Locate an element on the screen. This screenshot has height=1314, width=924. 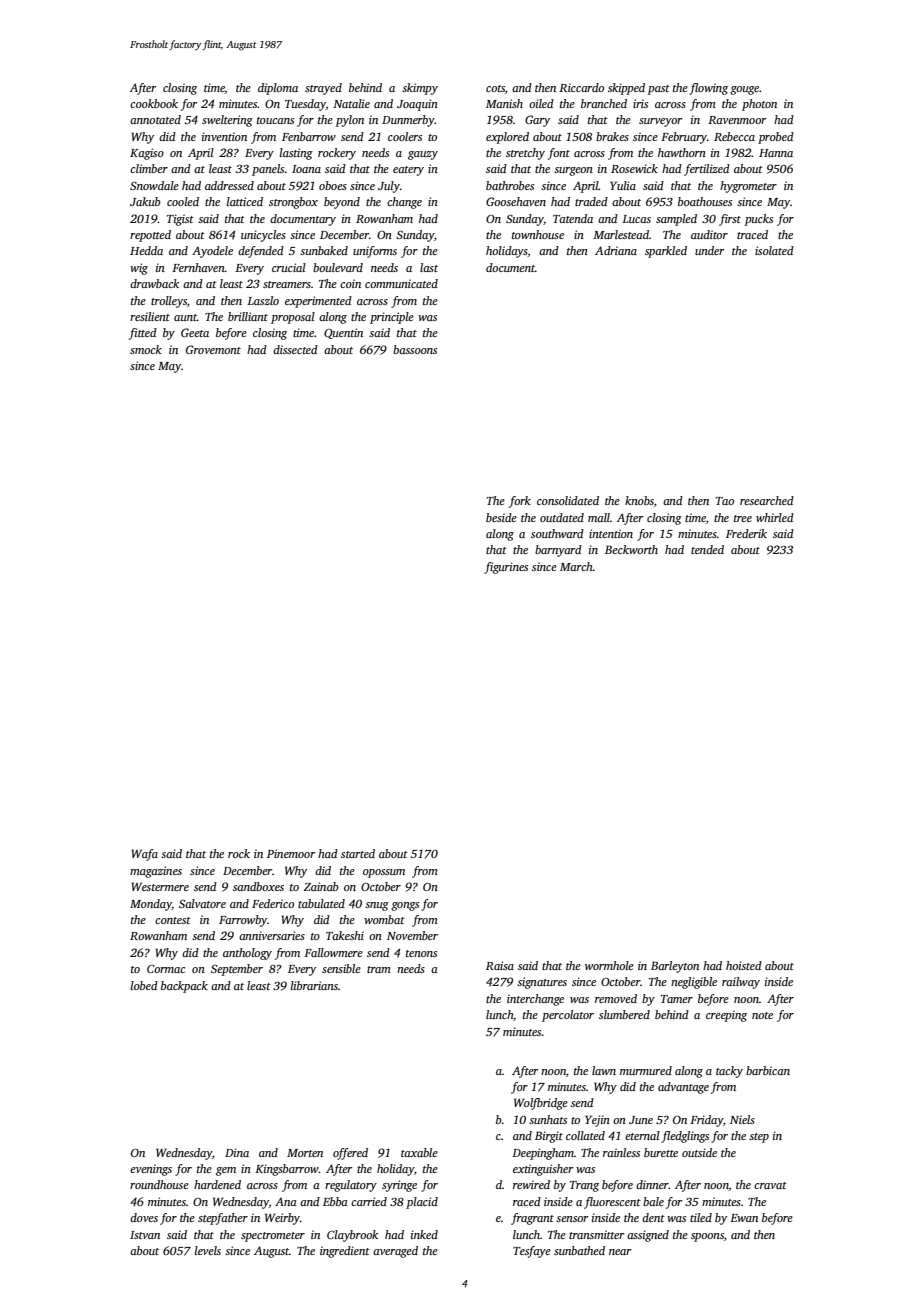
hoisted is located at coordinates (744, 965).
